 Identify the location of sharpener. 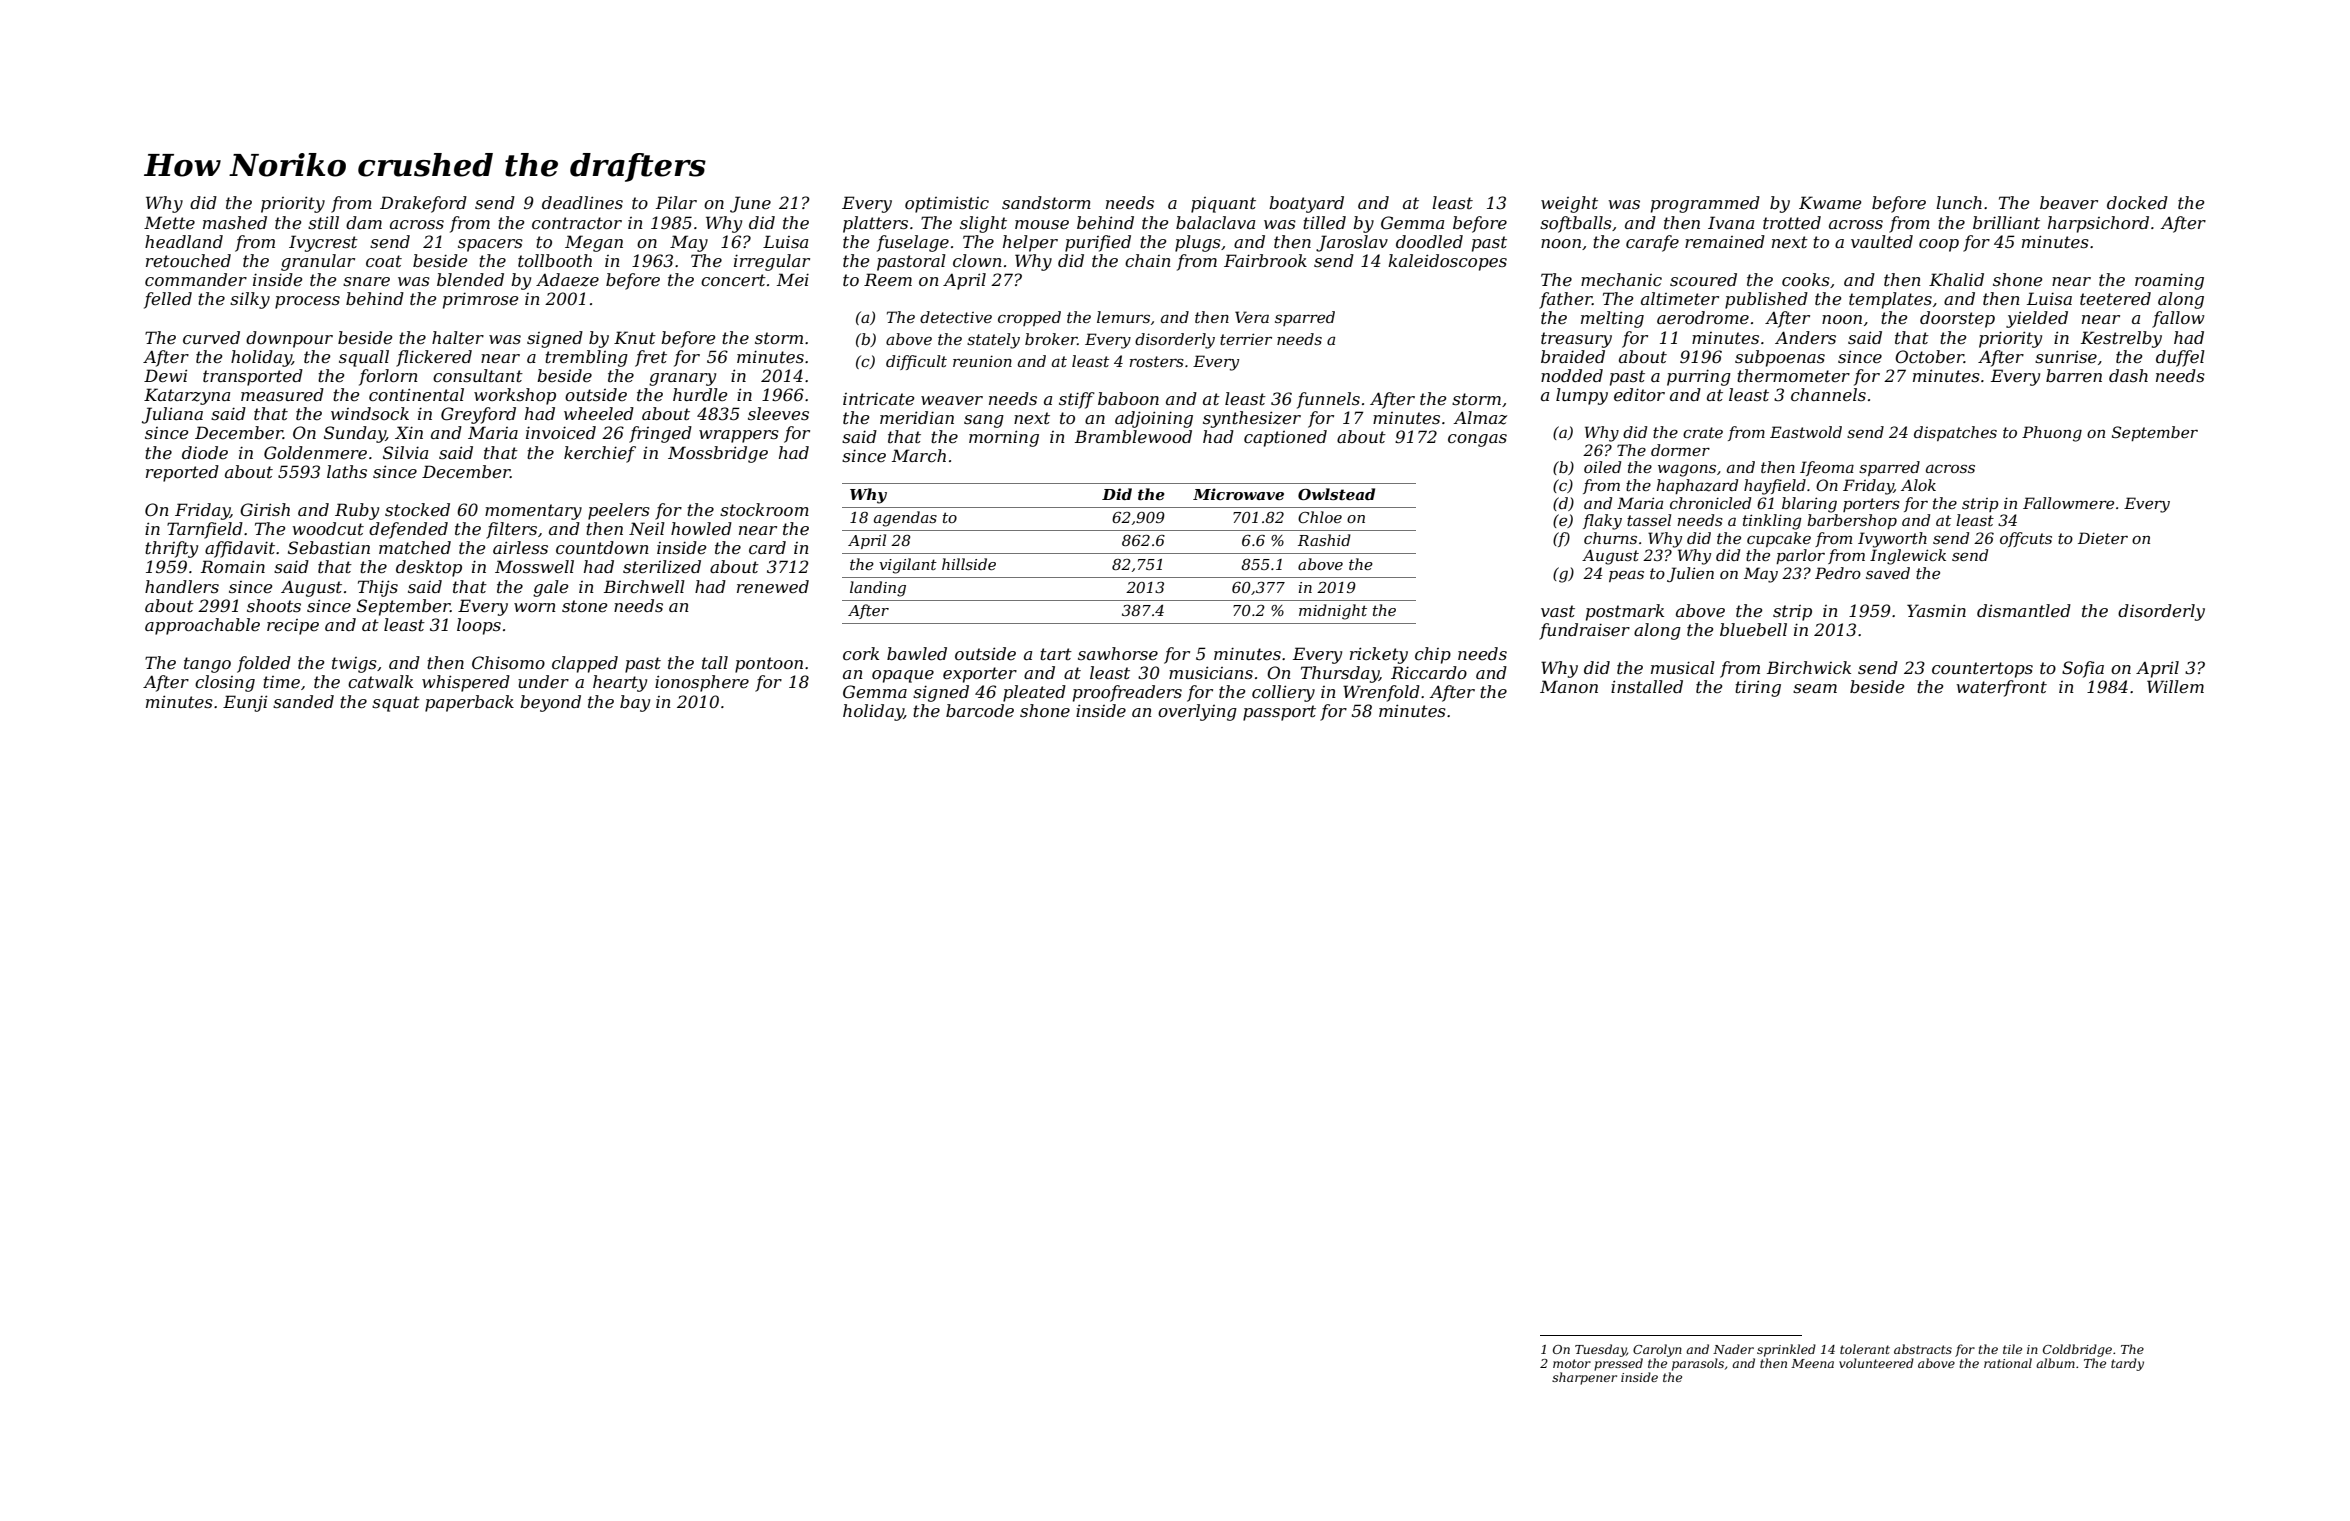
(1584, 1378).
